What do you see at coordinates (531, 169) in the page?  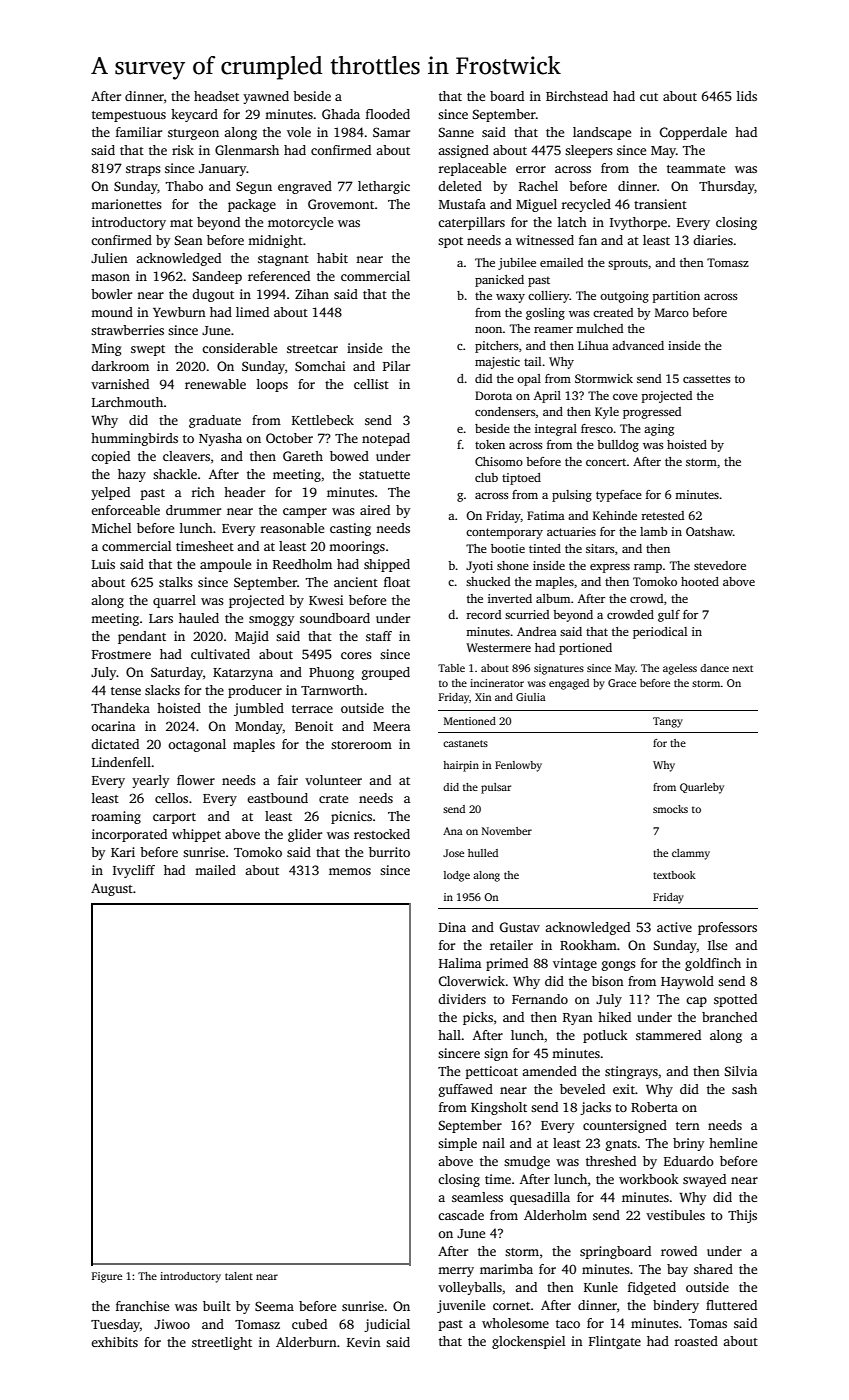 I see `error` at bounding box center [531, 169].
